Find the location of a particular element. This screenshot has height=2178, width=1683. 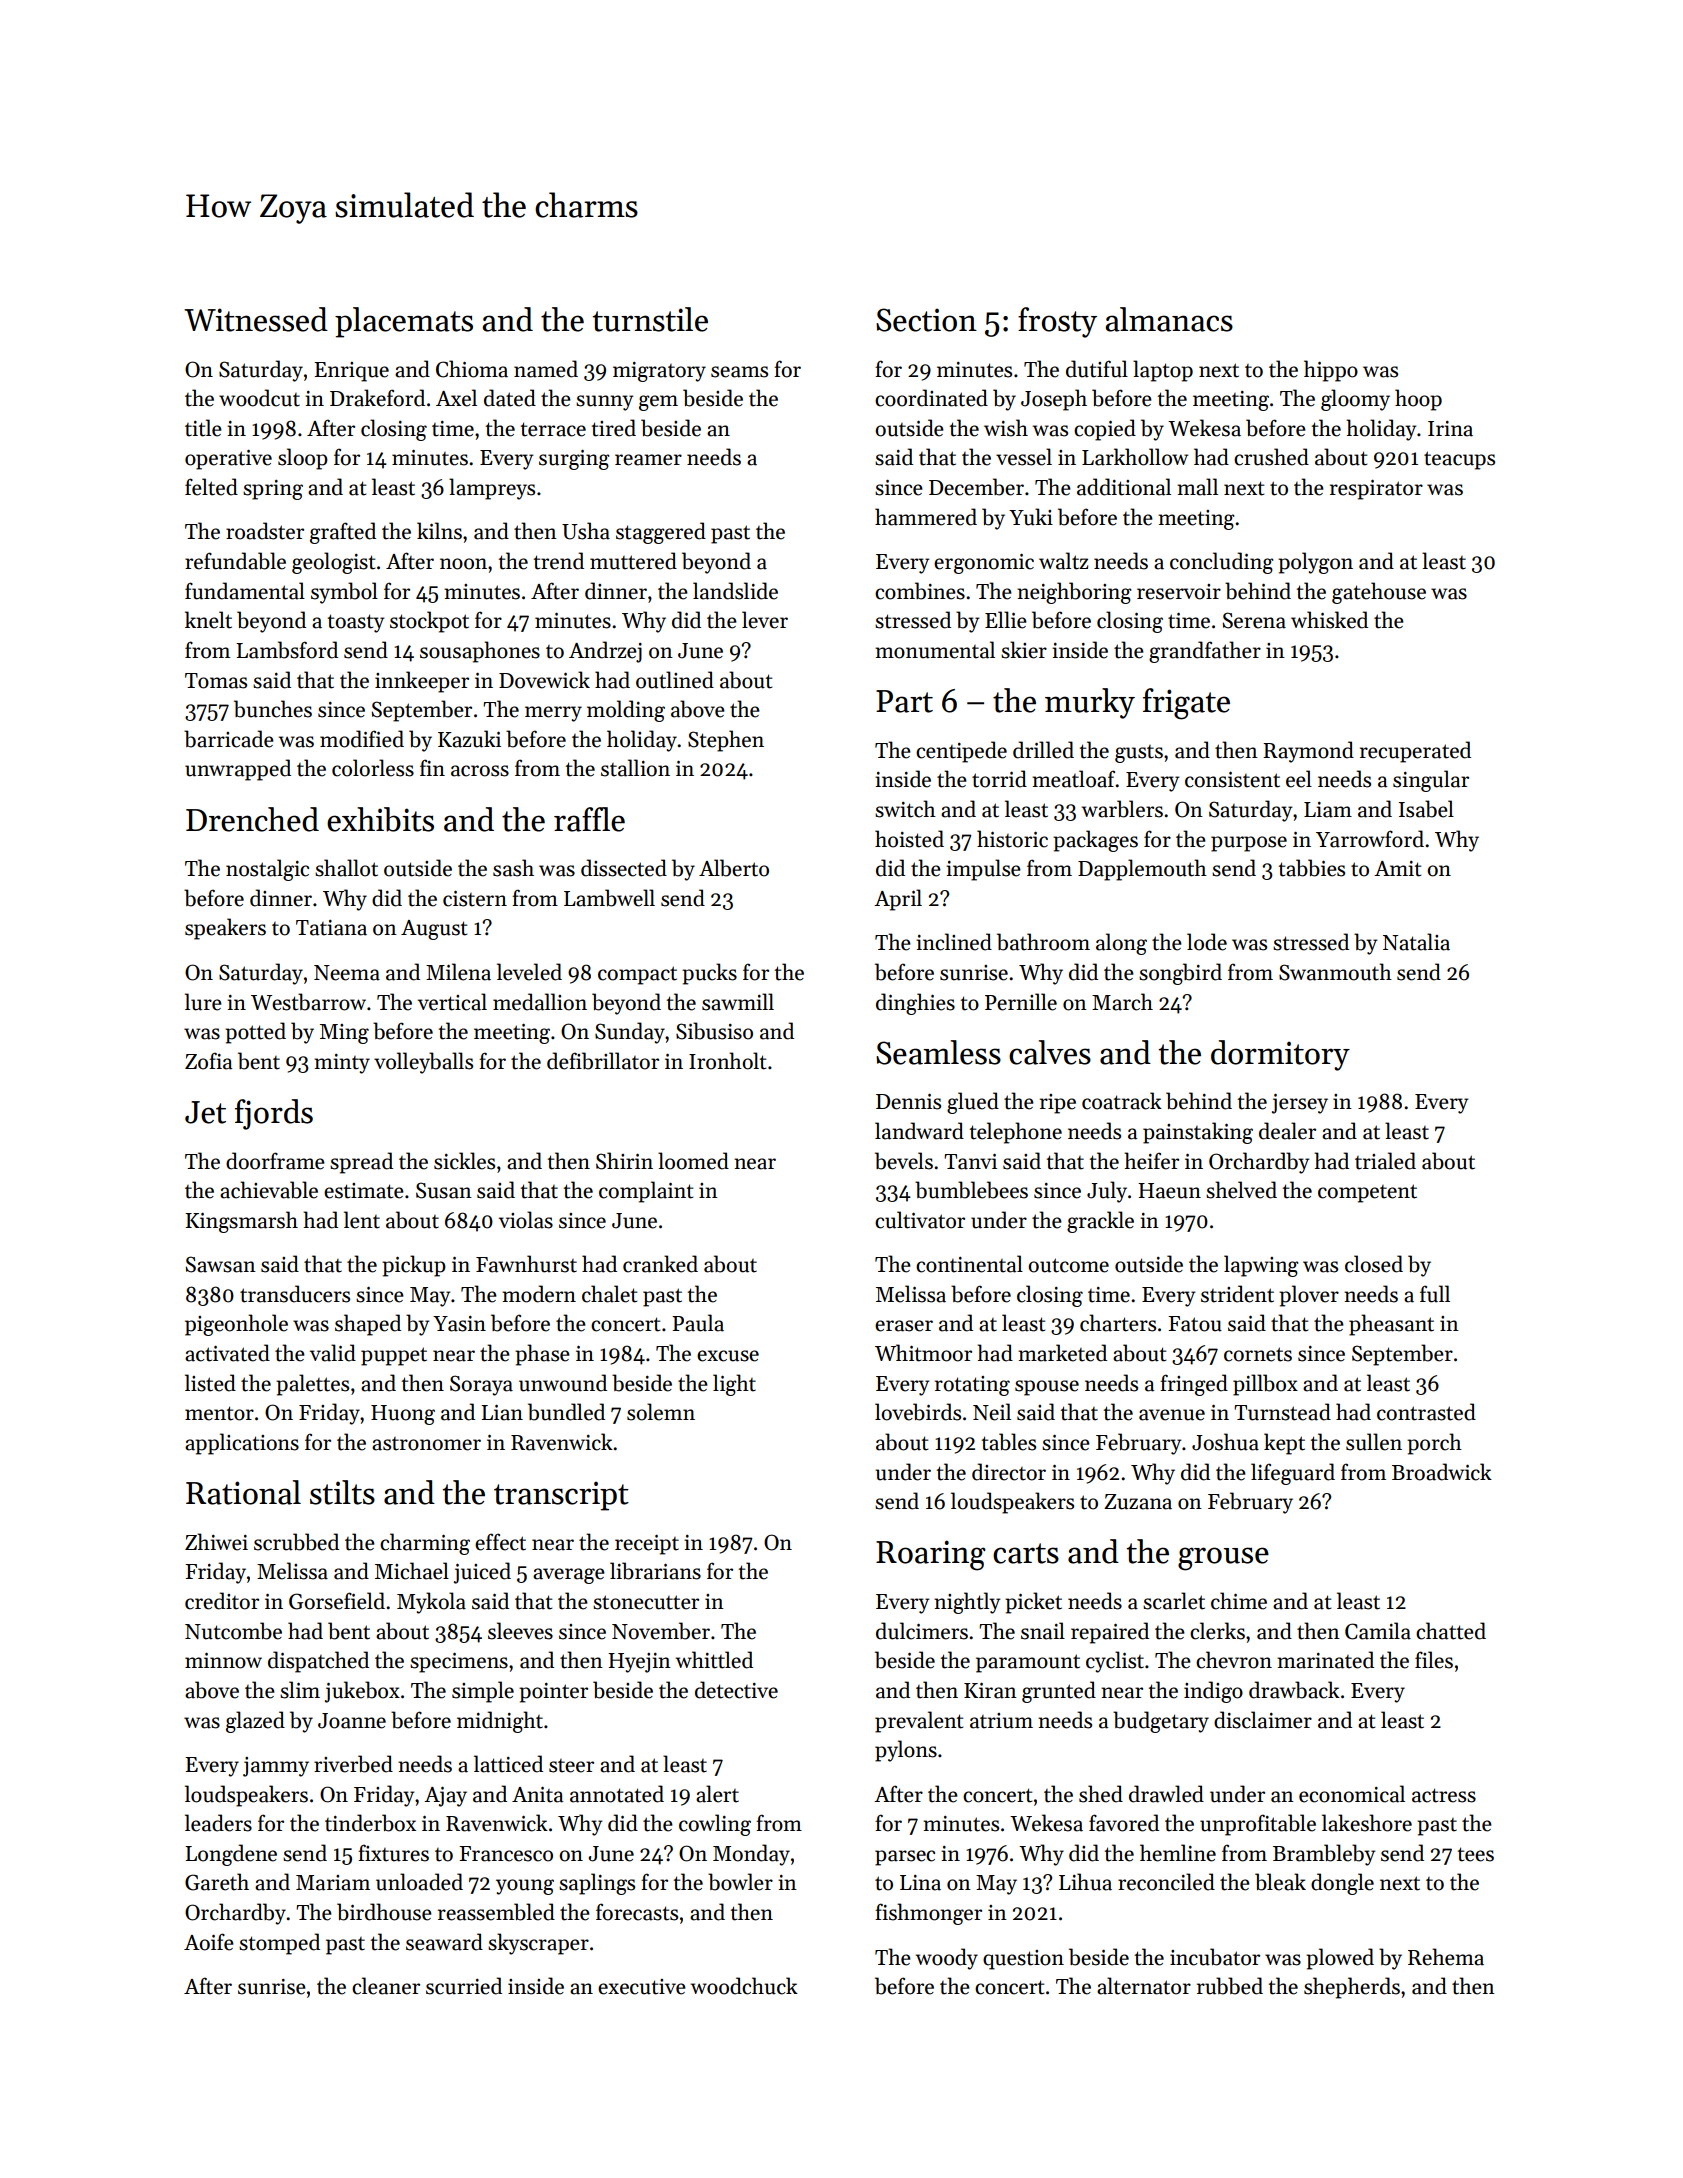

gatehouse is located at coordinates (1379, 593).
